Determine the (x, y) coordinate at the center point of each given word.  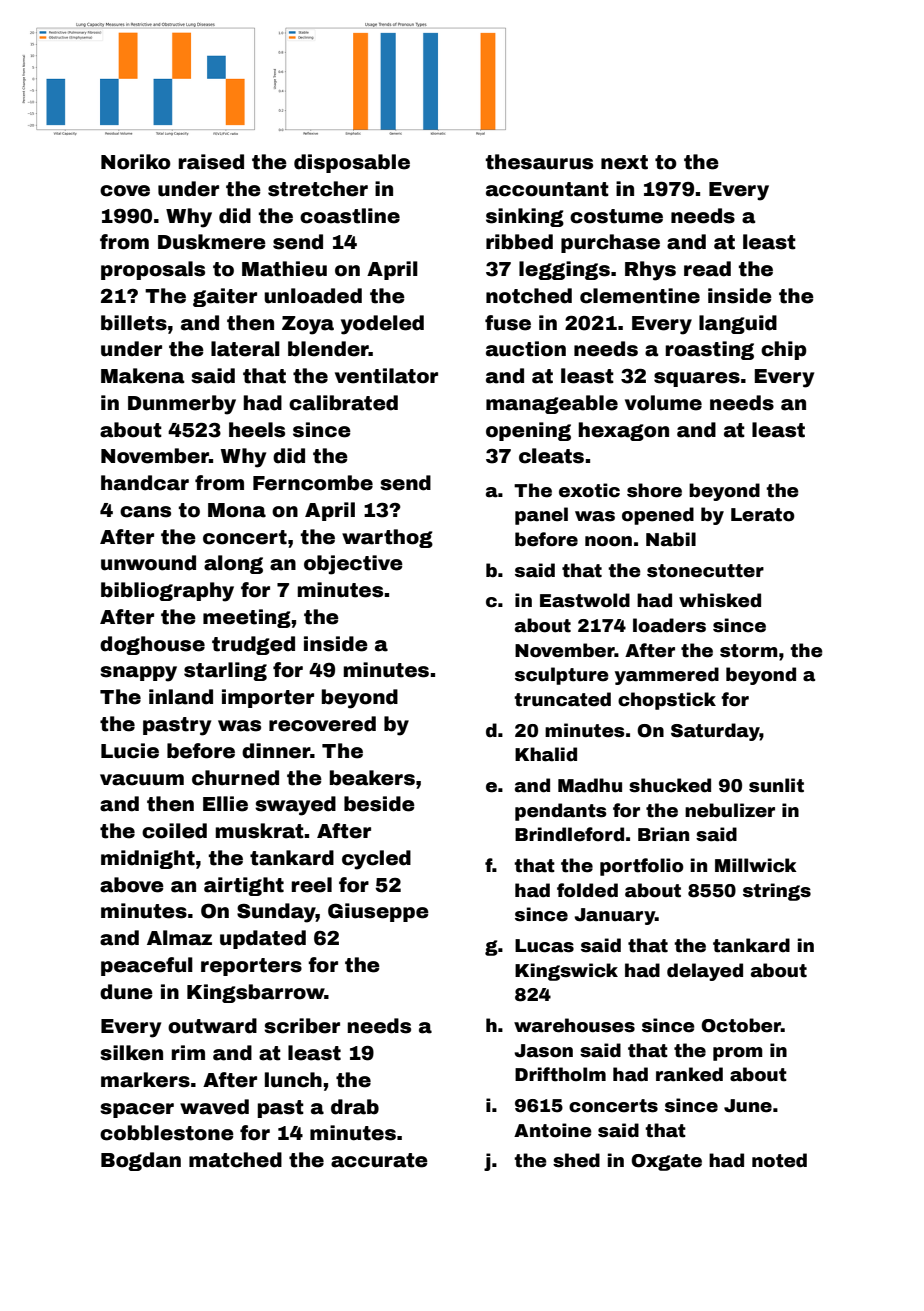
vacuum (142, 780)
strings (777, 892)
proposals (153, 270)
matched (235, 1160)
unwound (148, 563)
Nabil (671, 539)
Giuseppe (378, 912)
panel (541, 516)
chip (784, 350)
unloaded (313, 296)
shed (576, 1160)
